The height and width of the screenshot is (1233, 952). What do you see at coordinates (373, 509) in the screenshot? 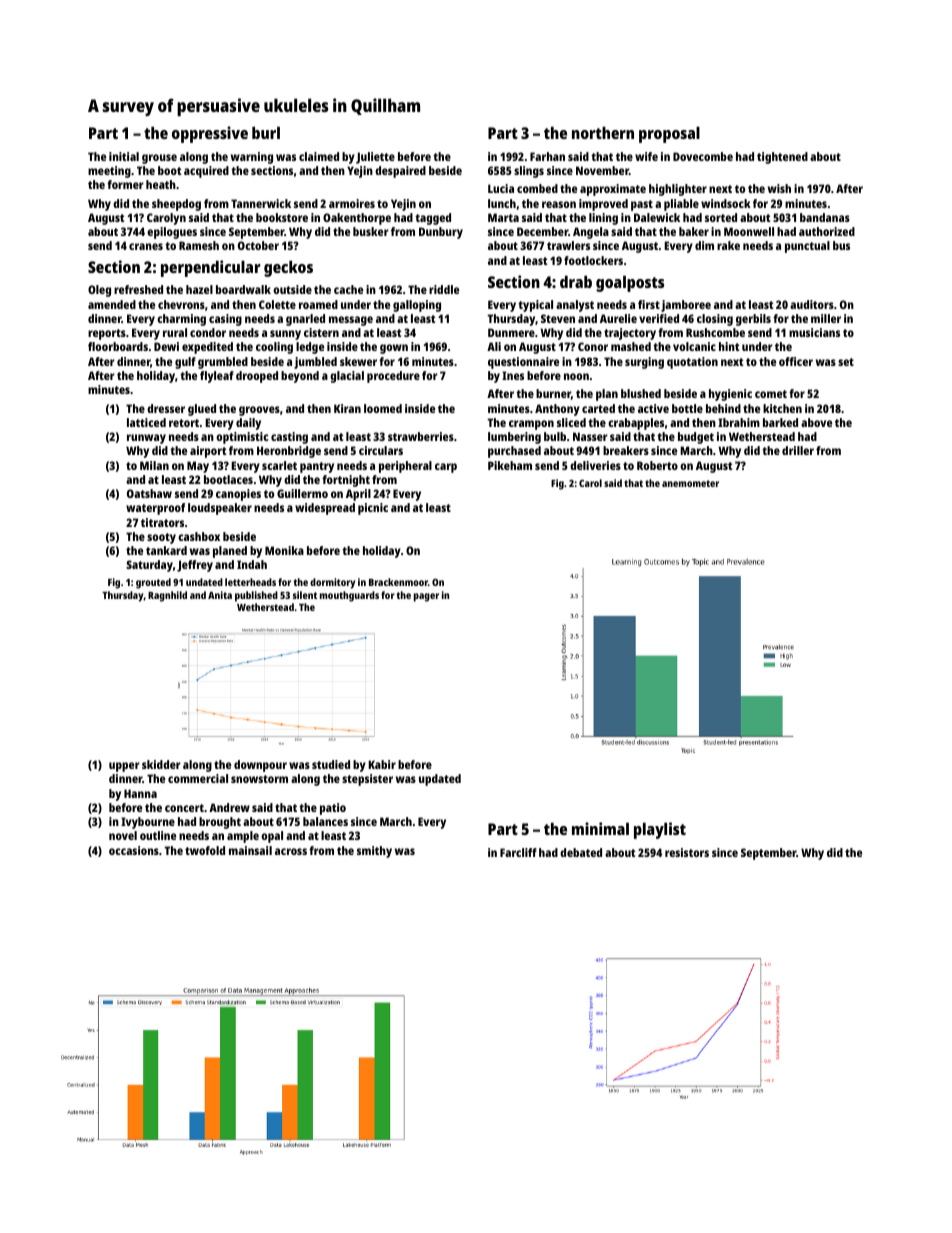
I see `picnic` at bounding box center [373, 509].
